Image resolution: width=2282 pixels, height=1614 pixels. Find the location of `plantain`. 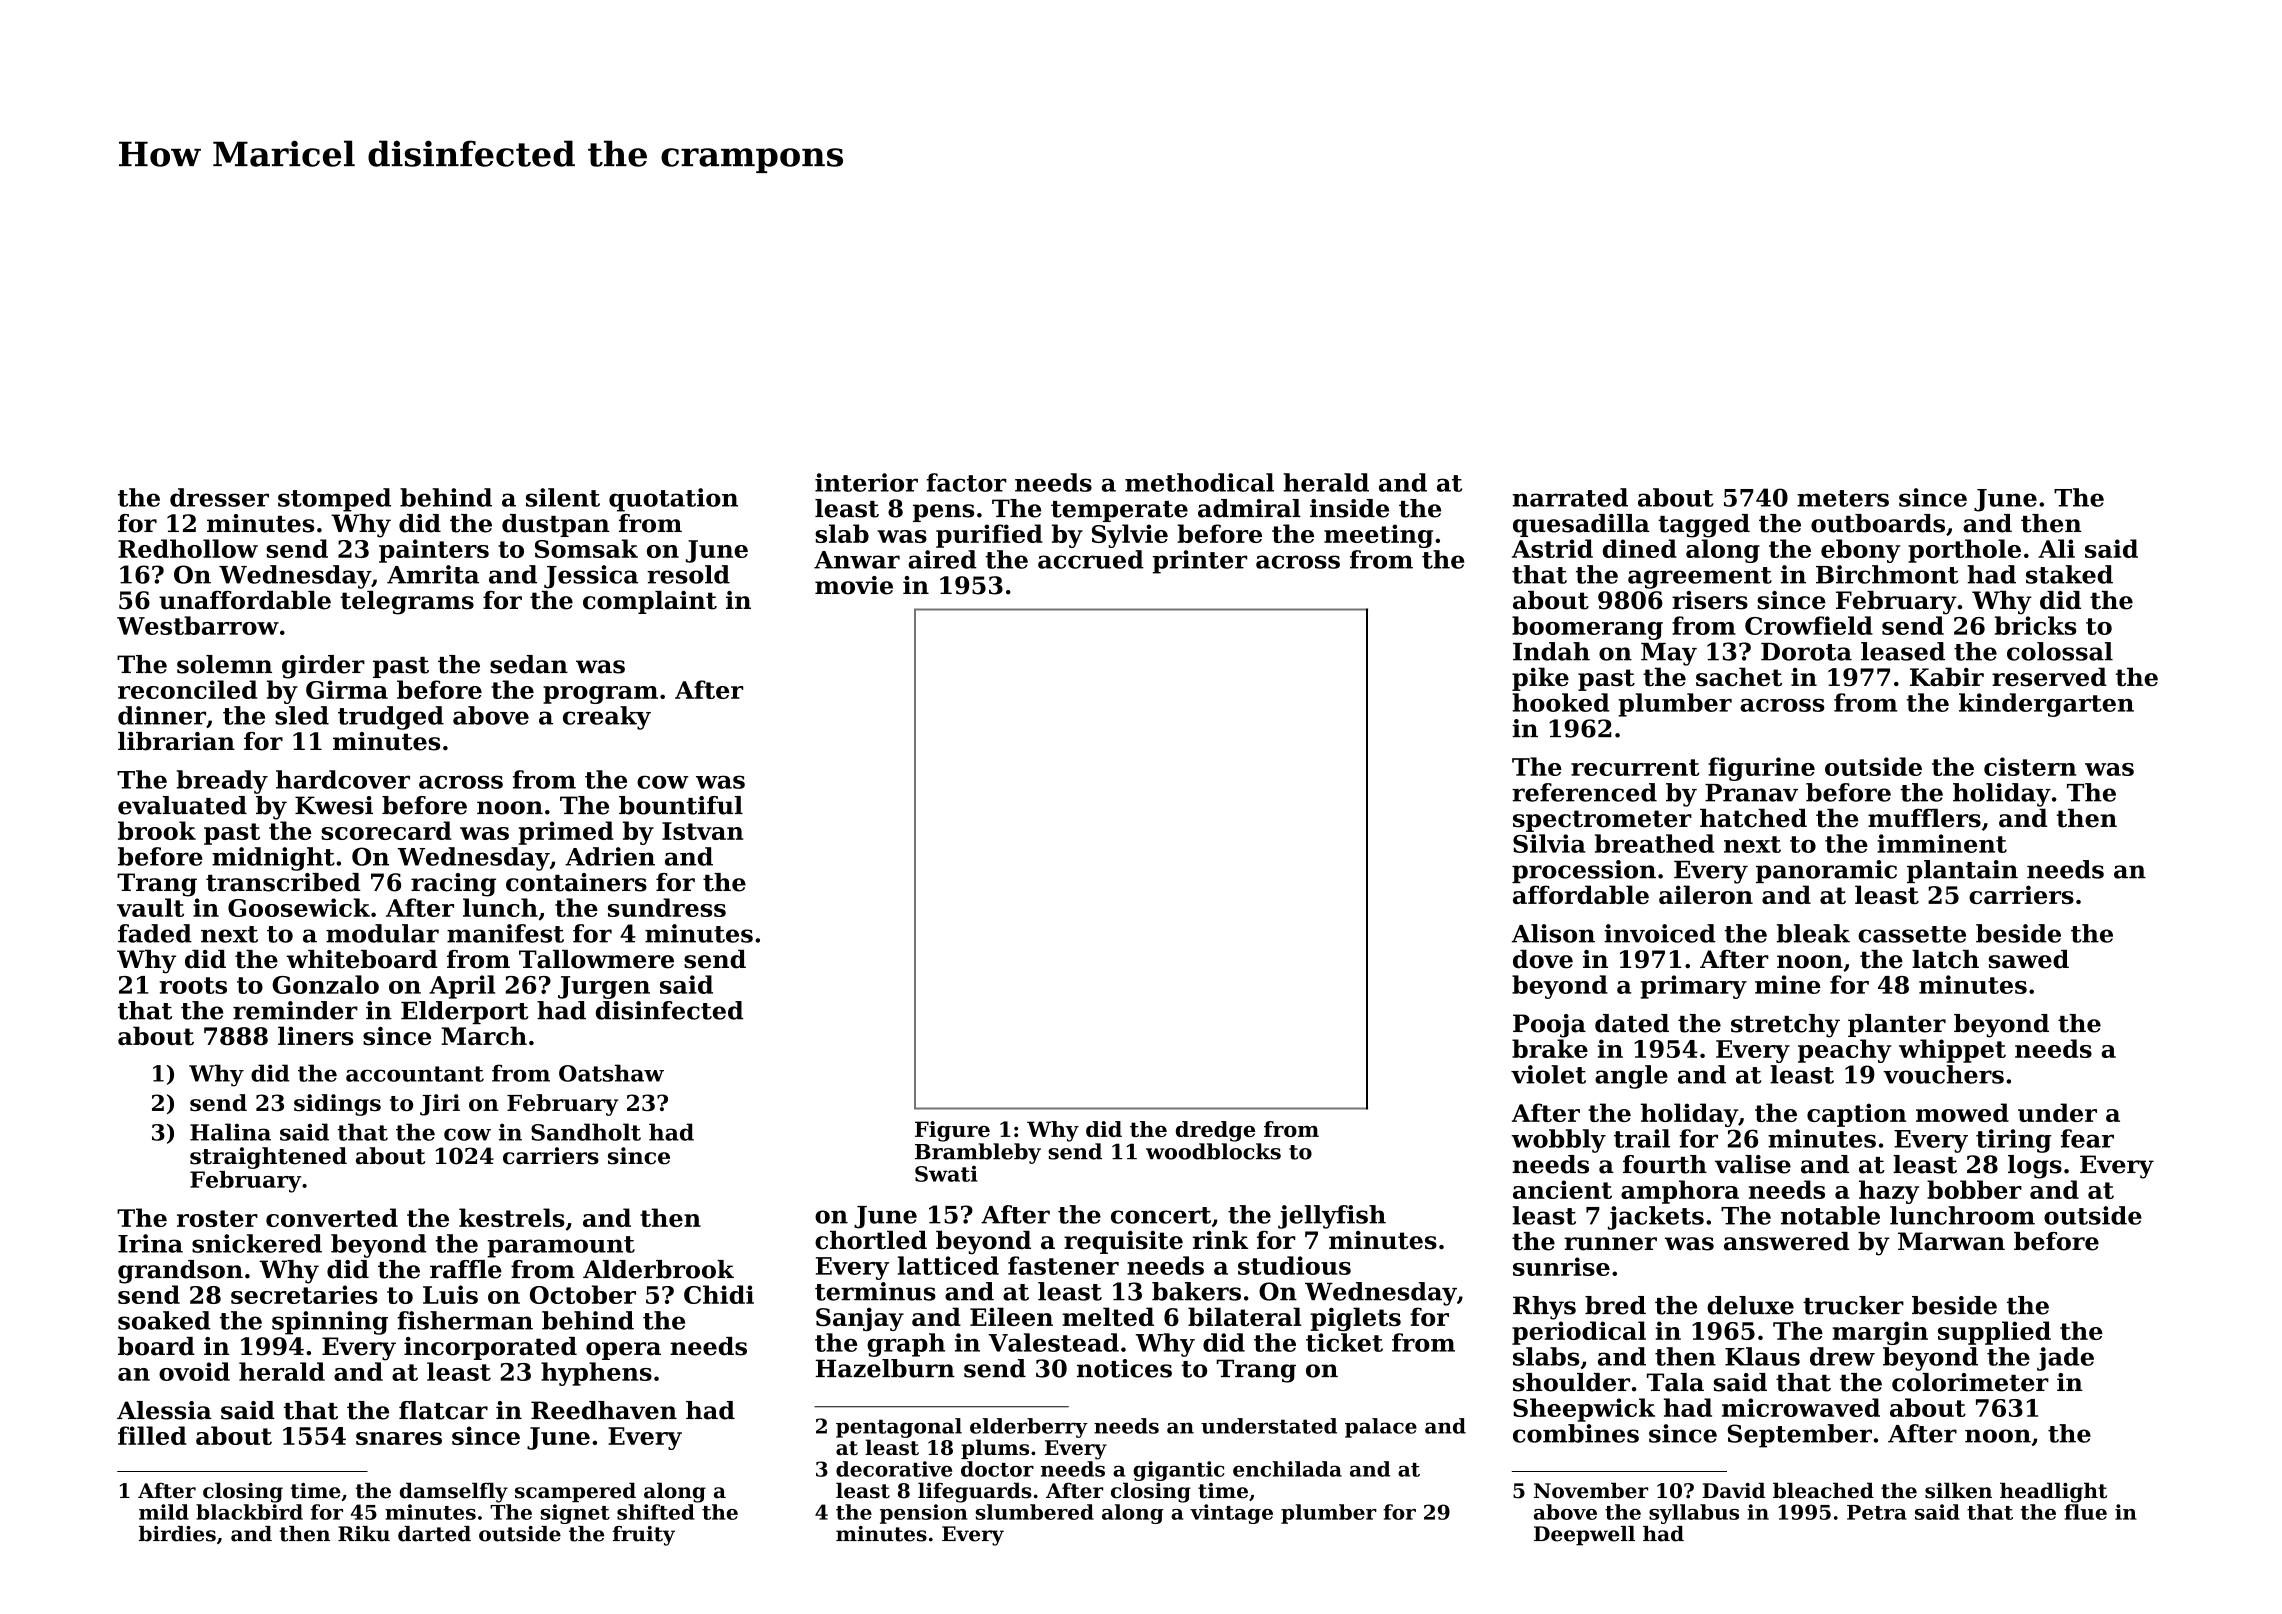

plantain is located at coordinates (1962, 871).
